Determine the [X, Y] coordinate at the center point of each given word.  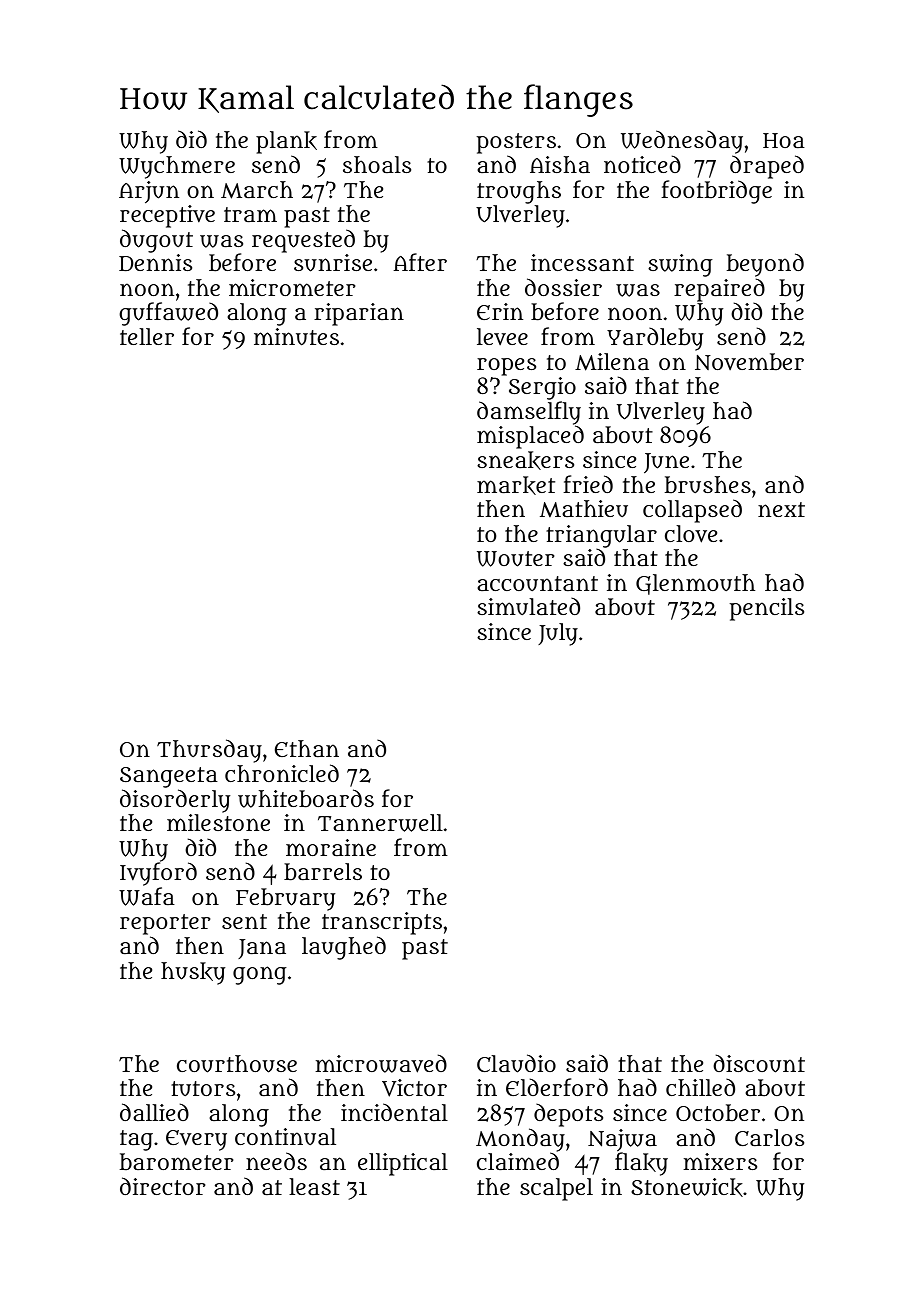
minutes [296, 337]
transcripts [382, 923]
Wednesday [682, 142]
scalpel [556, 1189]
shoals [377, 164]
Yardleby [655, 339]
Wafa [147, 896]
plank [286, 142]
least [314, 1186]
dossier [563, 287]
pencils [767, 609]
